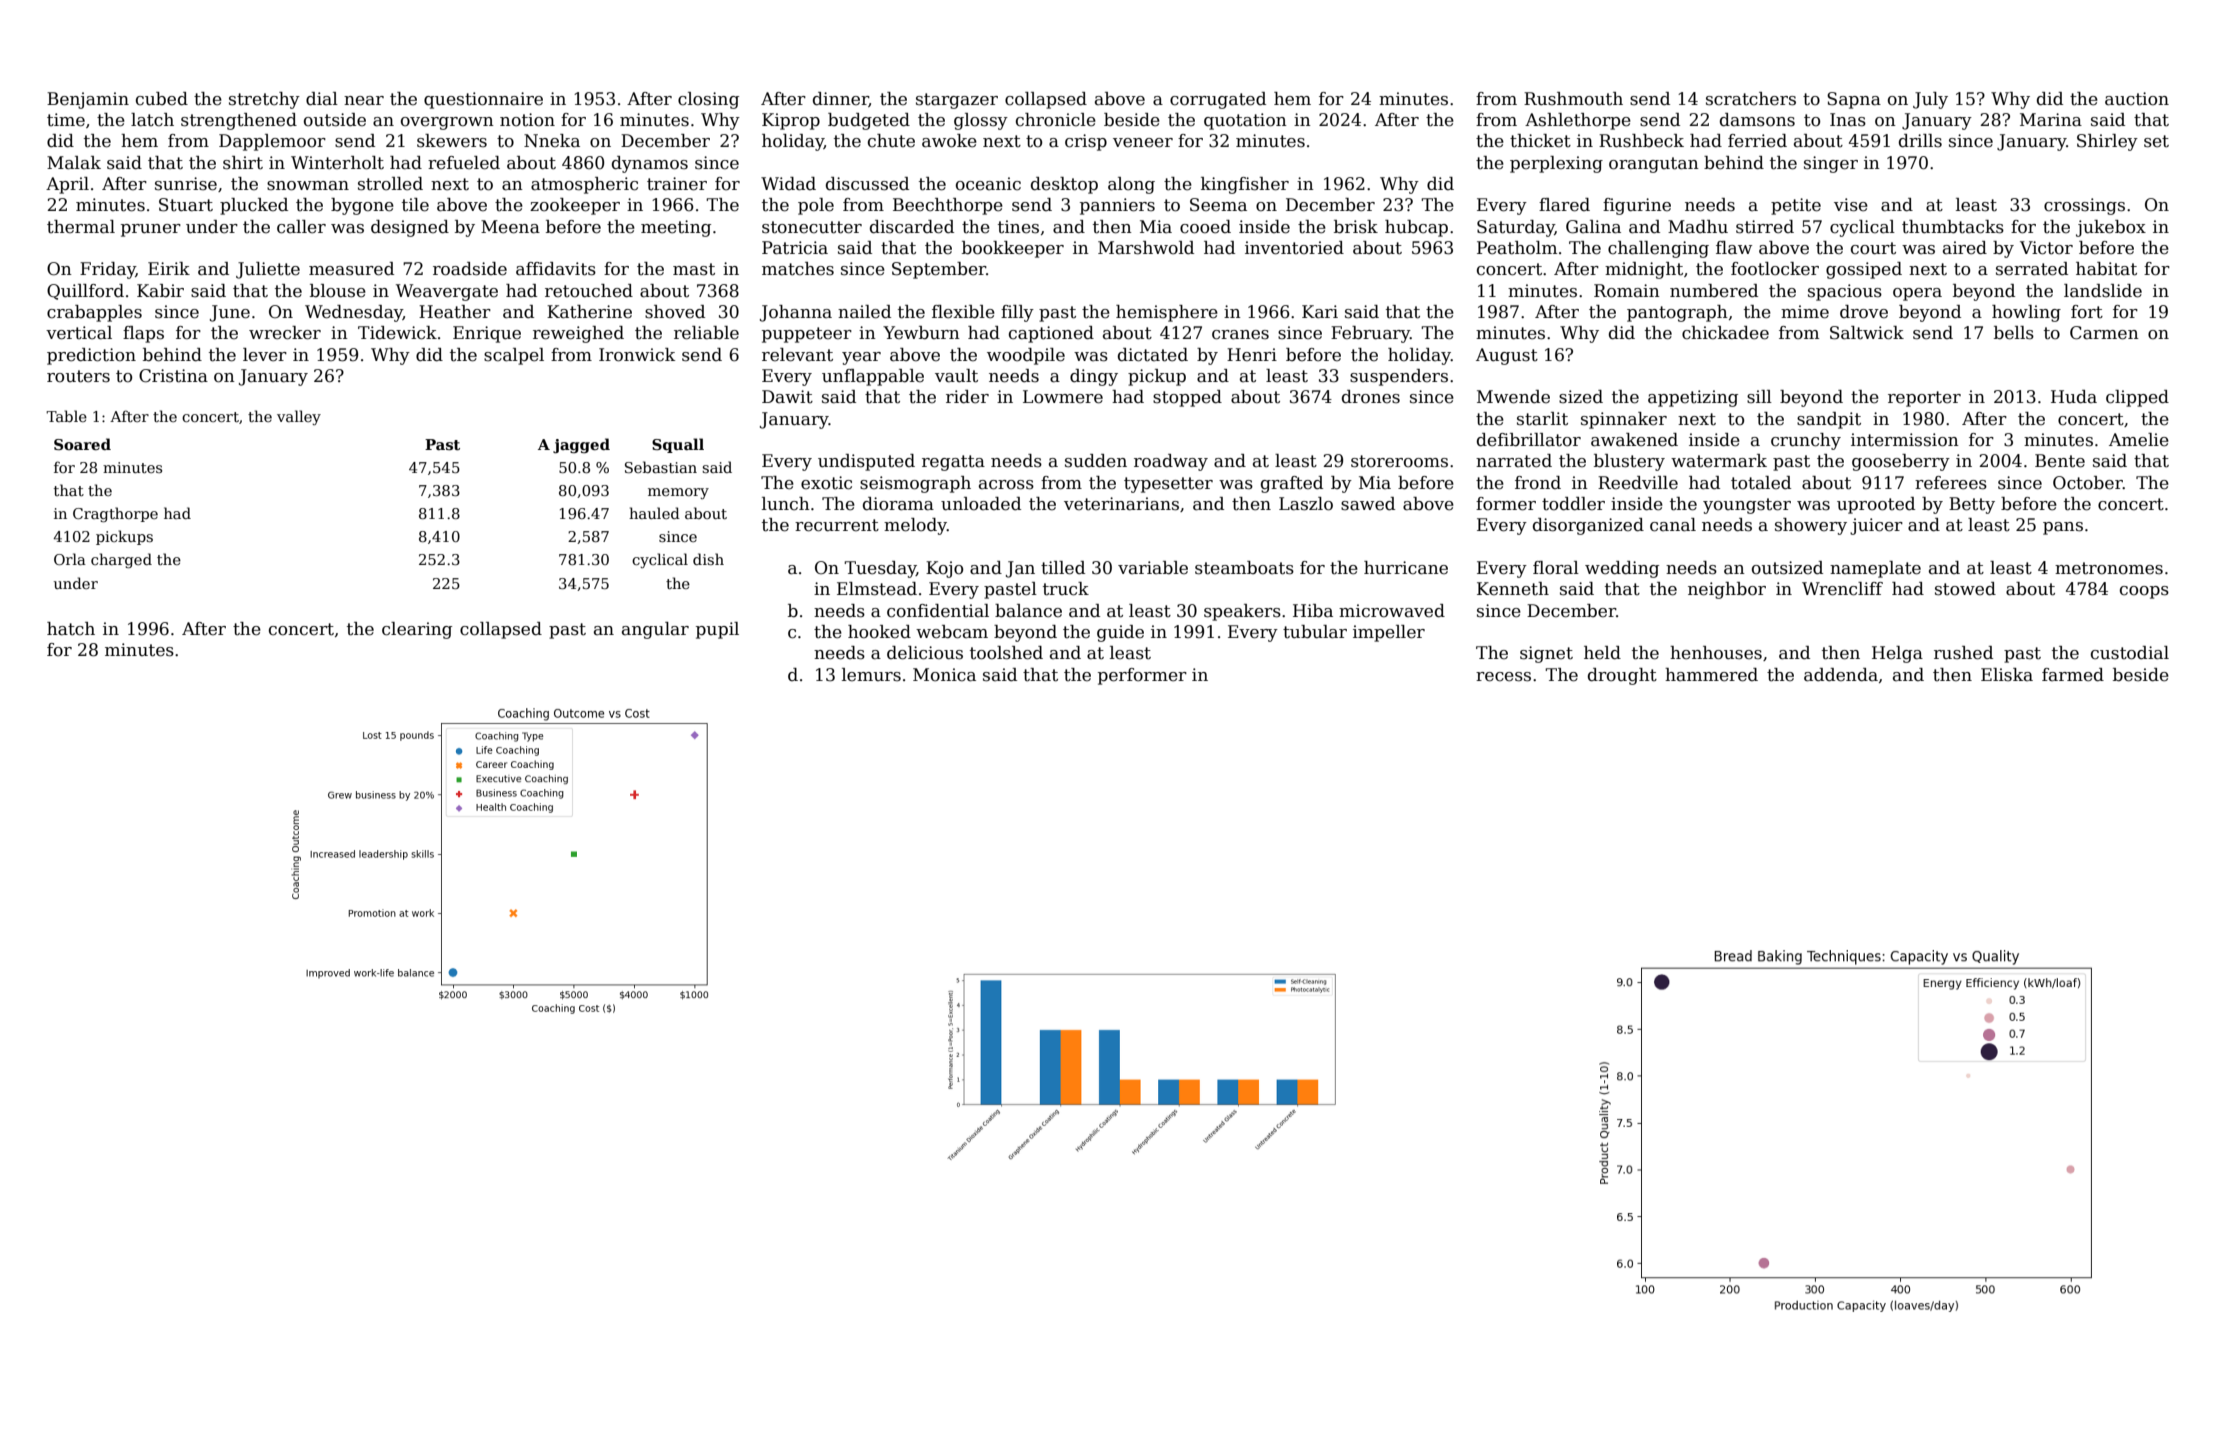 This screenshot has height=1434, width=2216. What do you see at coordinates (152, 120) in the screenshot?
I see `latch` at bounding box center [152, 120].
